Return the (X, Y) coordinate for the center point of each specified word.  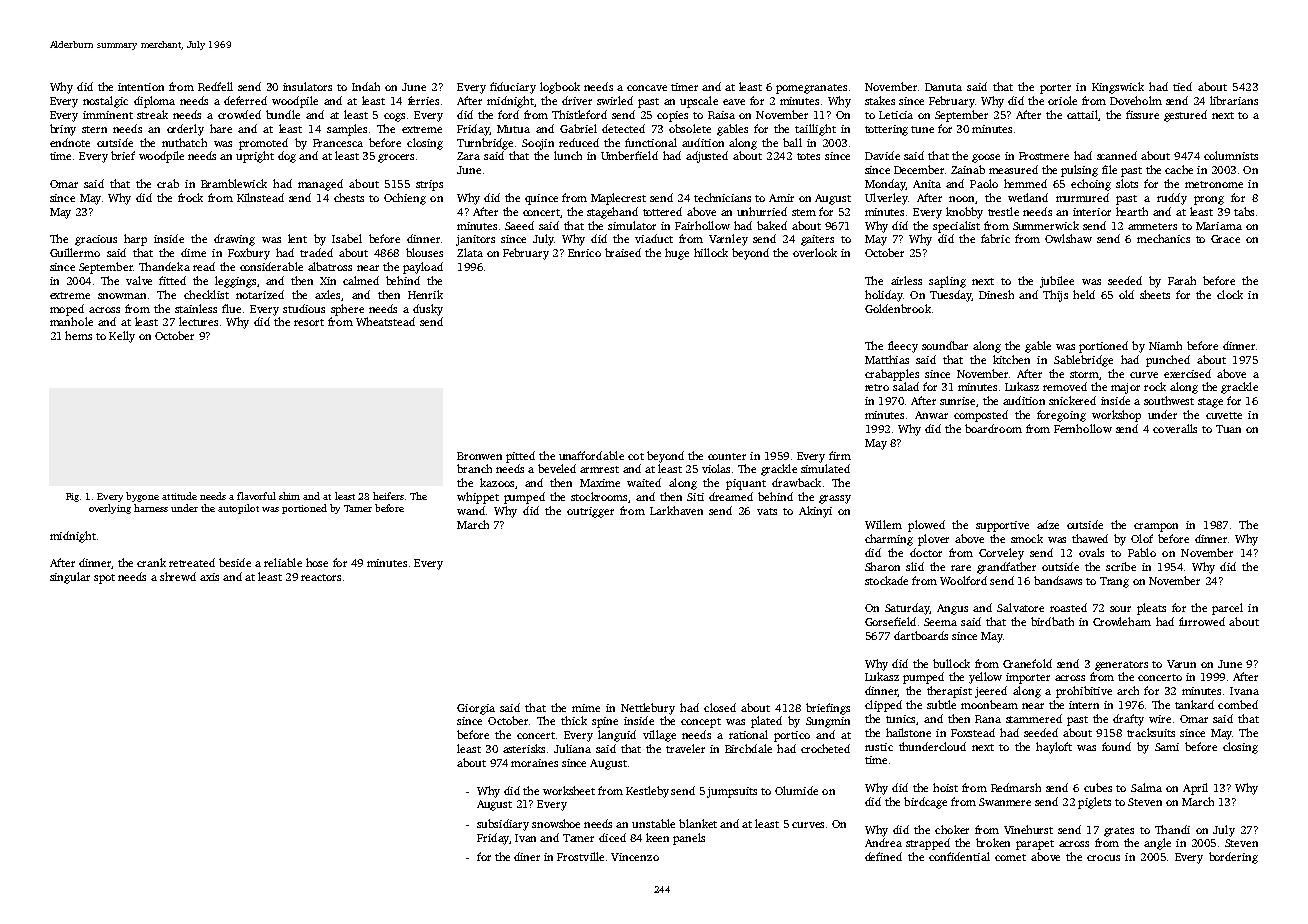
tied (1182, 86)
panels (689, 839)
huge (677, 254)
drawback (796, 482)
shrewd (178, 576)
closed (720, 707)
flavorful (256, 496)
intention (141, 87)
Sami (1167, 747)
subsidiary (503, 825)
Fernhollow (1083, 428)
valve (139, 280)
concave (647, 88)
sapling (947, 282)
